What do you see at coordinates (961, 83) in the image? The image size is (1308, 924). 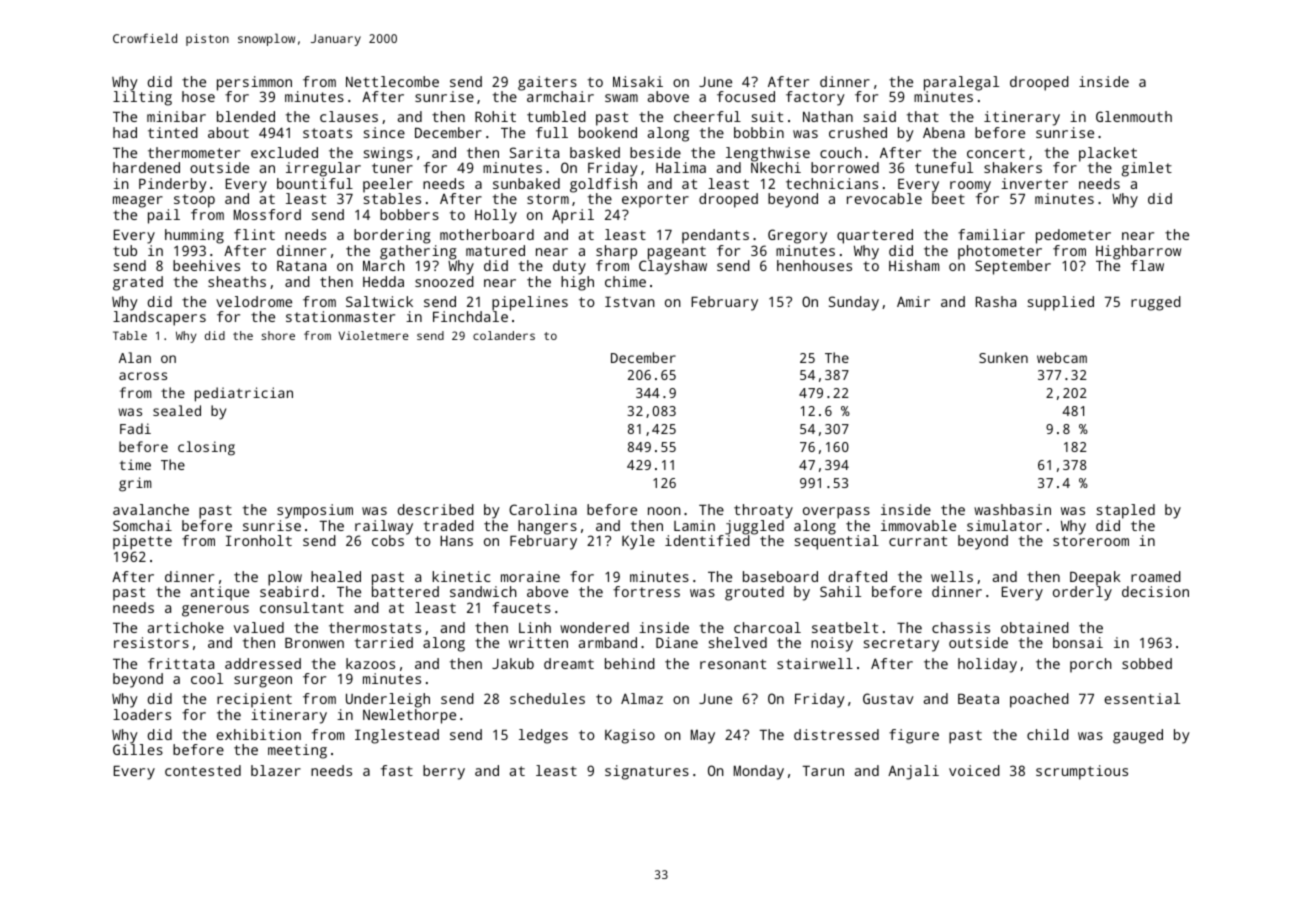 I see `paralegal` at bounding box center [961, 83].
